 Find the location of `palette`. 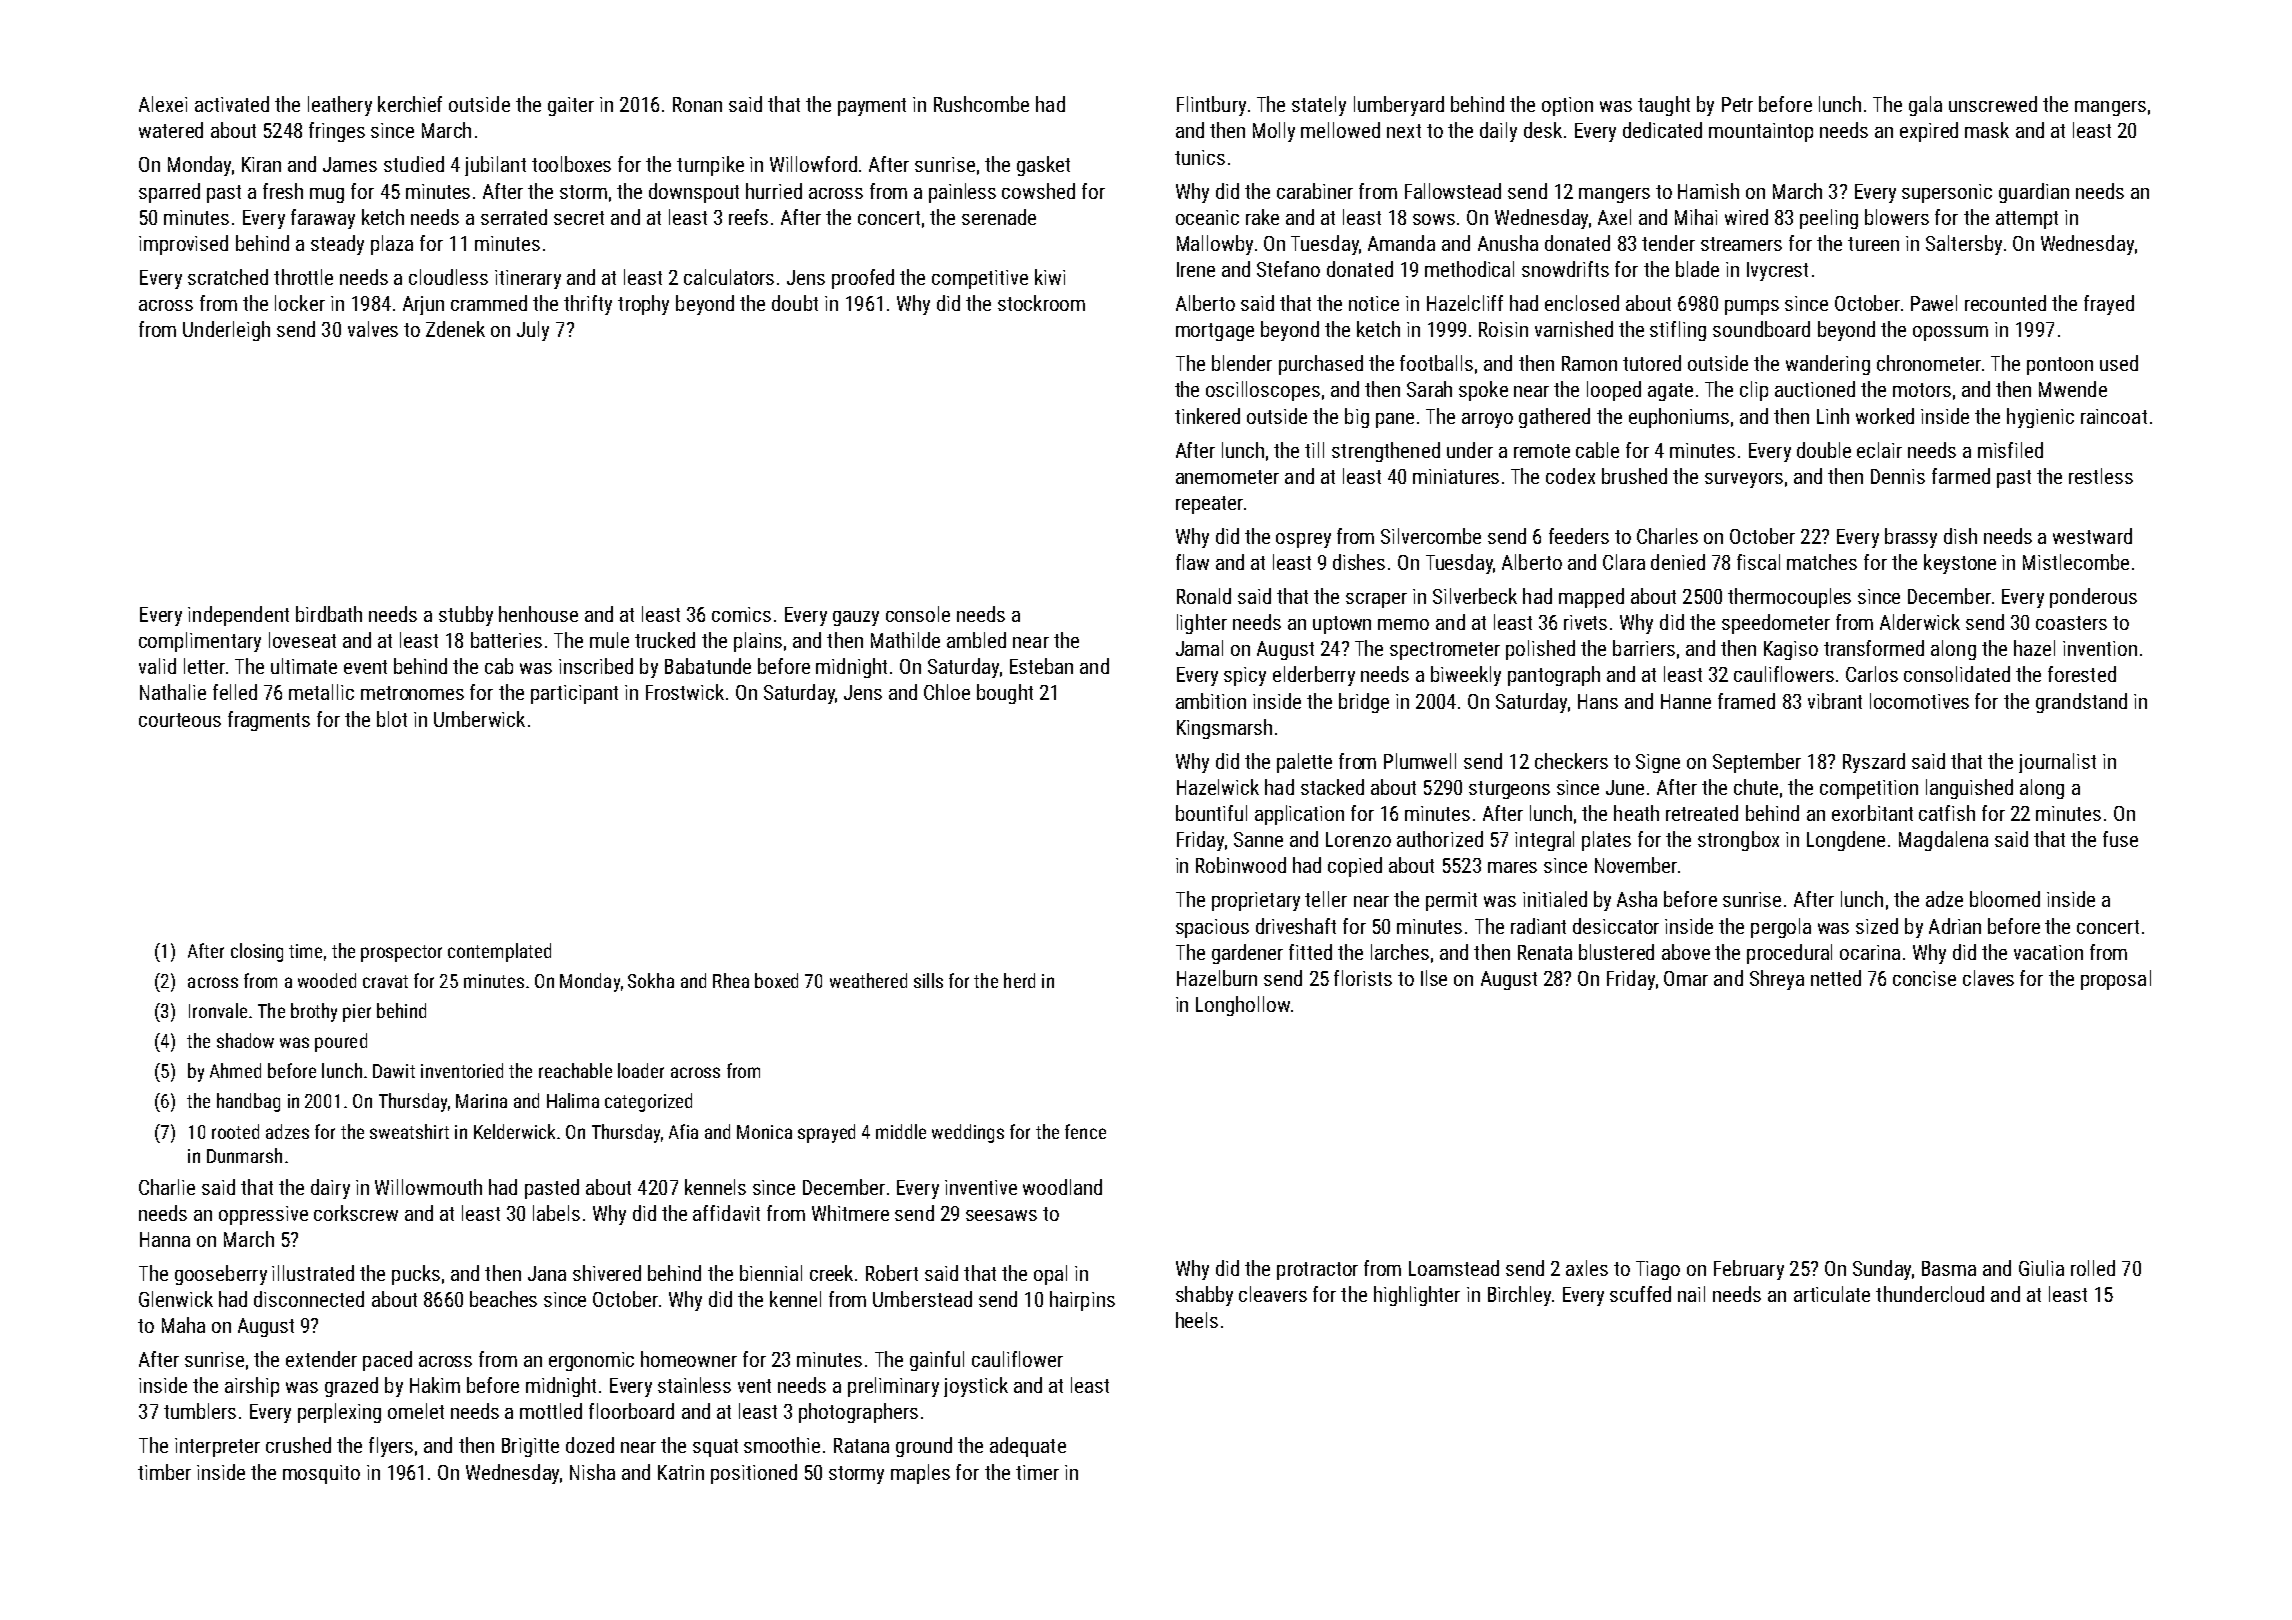

palette is located at coordinates (1304, 763).
